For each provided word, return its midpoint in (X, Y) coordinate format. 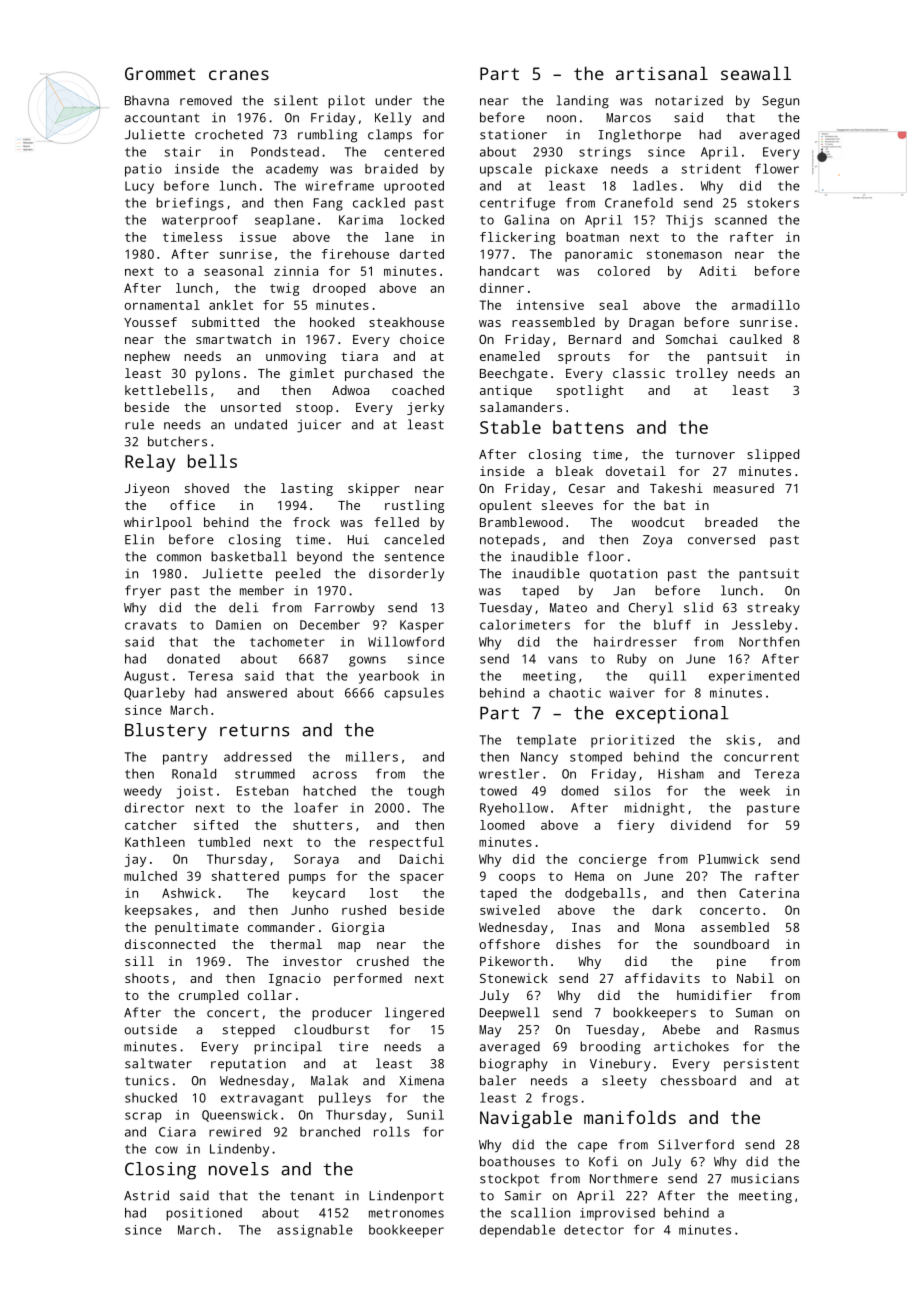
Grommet (160, 73)
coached (418, 390)
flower (777, 168)
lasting (307, 489)
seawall (756, 73)
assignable (315, 1231)
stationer (513, 134)
